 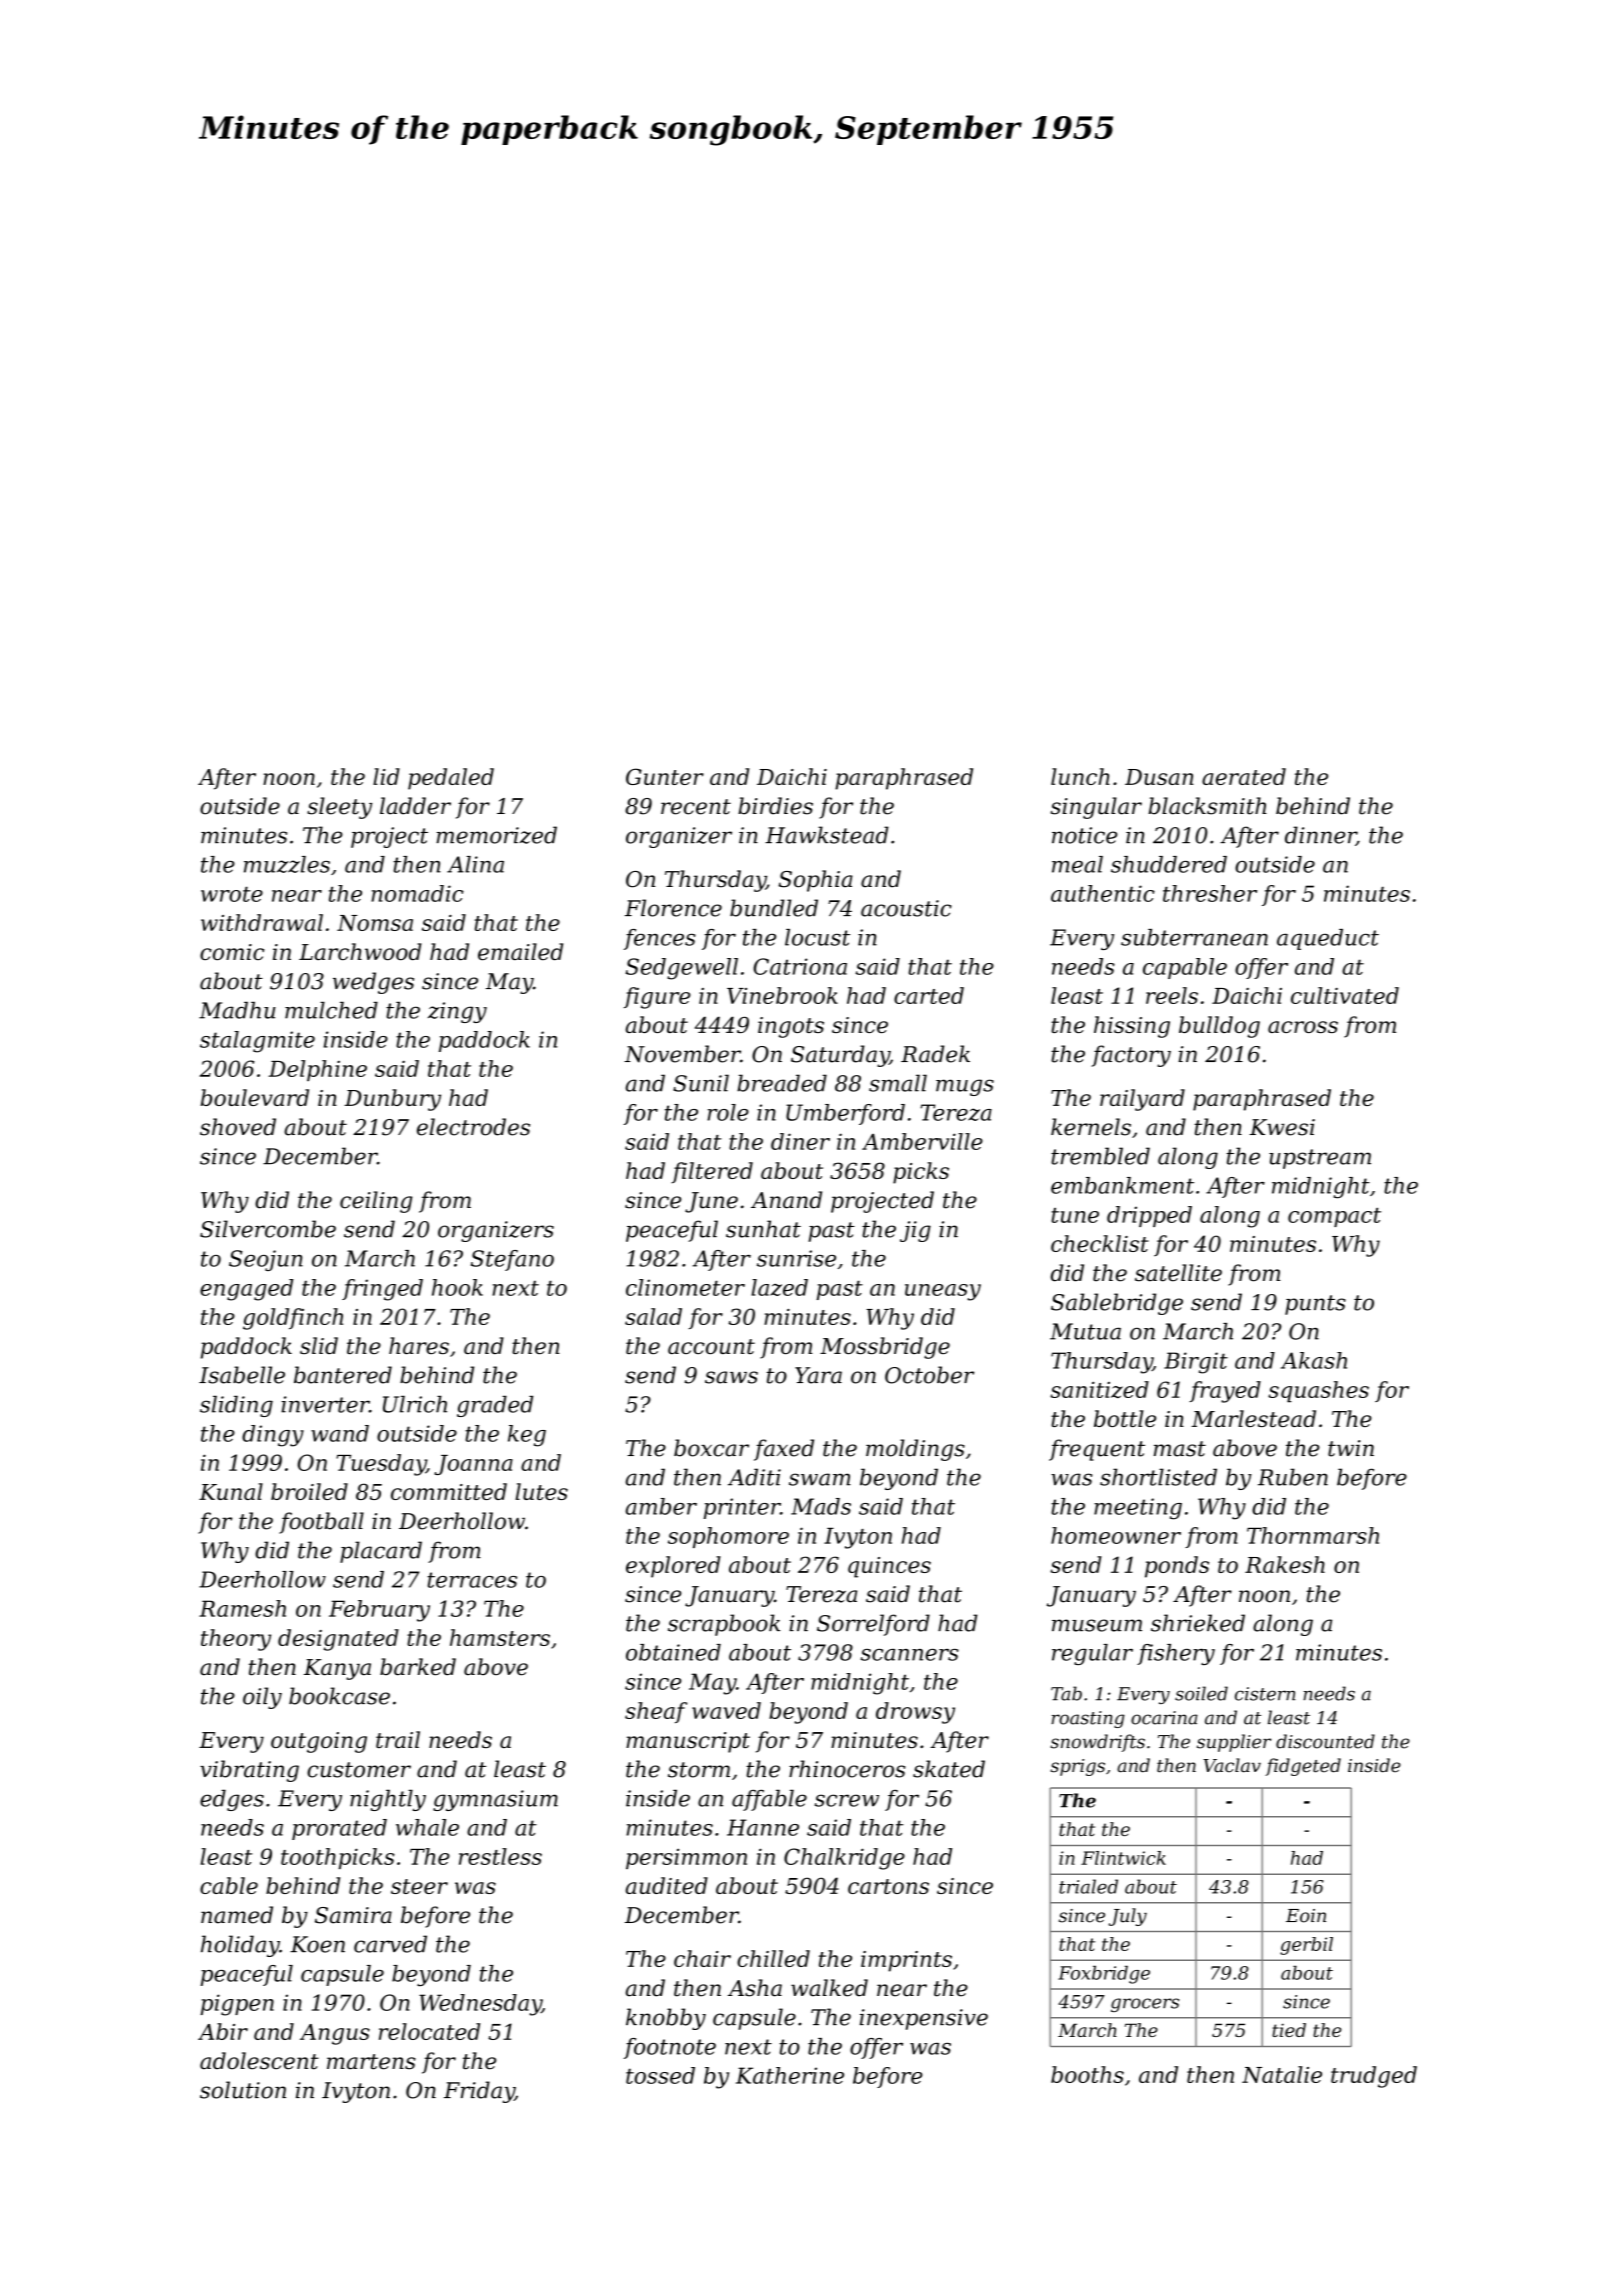 What do you see at coordinates (451, 779) in the document?
I see `pedaled` at bounding box center [451, 779].
